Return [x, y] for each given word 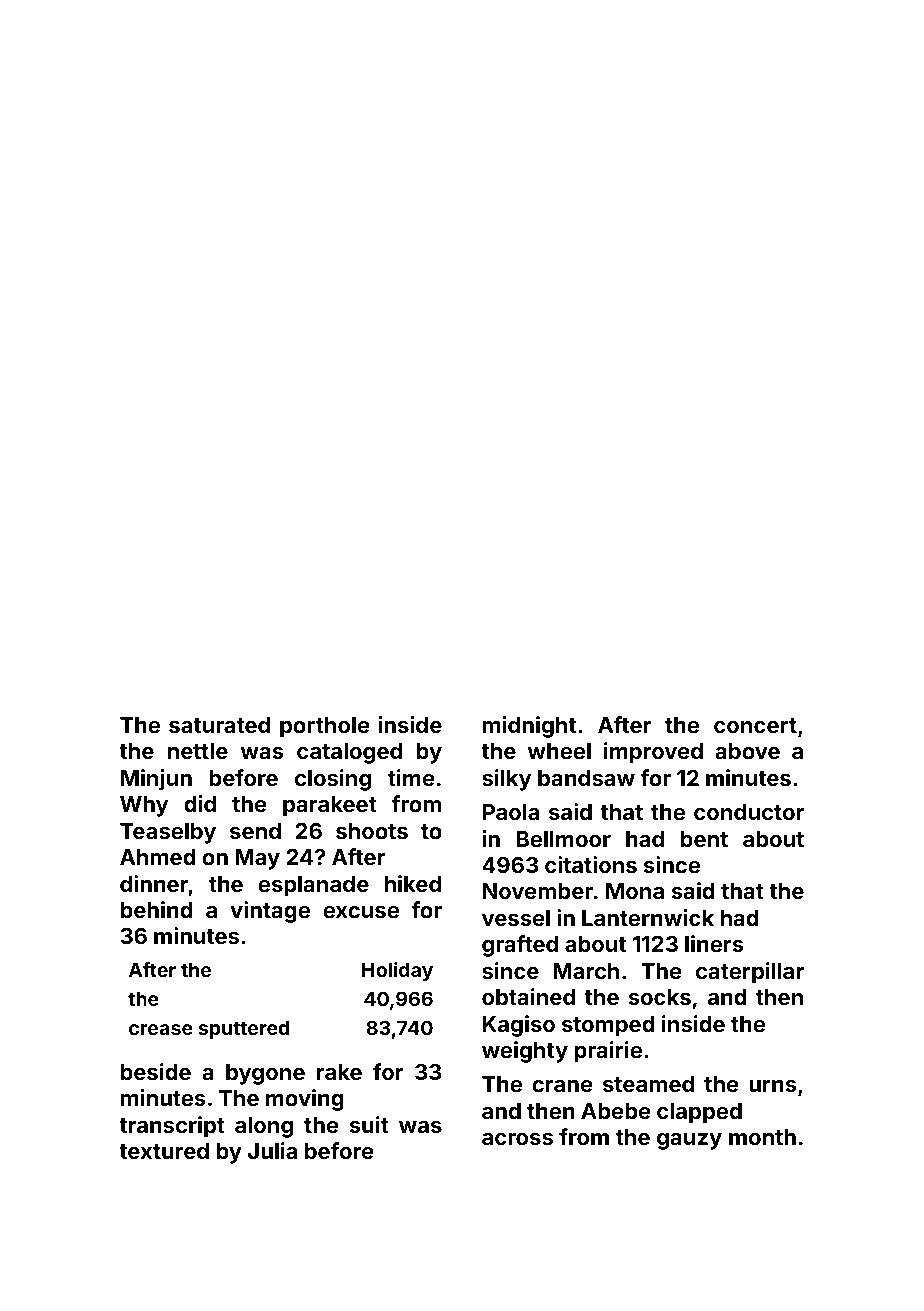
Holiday [397, 971]
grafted [520, 946]
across [517, 1139]
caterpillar [750, 973]
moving [305, 1100]
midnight [529, 727]
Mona [635, 891]
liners [714, 943]
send [255, 831]
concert [755, 725]
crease [161, 1029]
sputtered [243, 1029]
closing [333, 780]
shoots [372, 831]
